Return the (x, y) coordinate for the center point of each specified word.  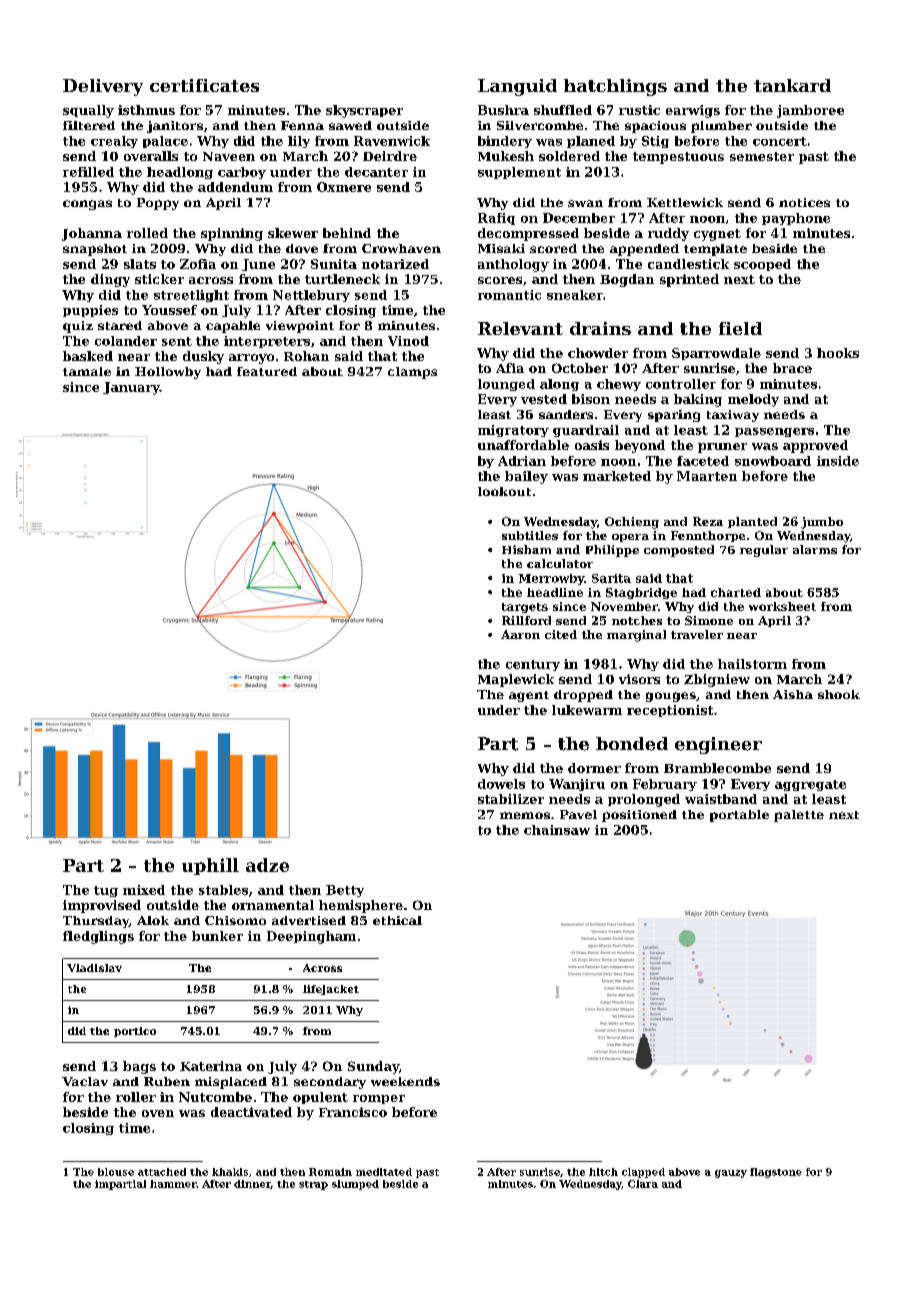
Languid (517, 87)
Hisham (526, 549)
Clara (643, 1184)
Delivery (103, 87)
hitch (603, 1172)
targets (525, 608)
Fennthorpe (708, 536)
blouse (116, 1172)
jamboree (810, 111)
